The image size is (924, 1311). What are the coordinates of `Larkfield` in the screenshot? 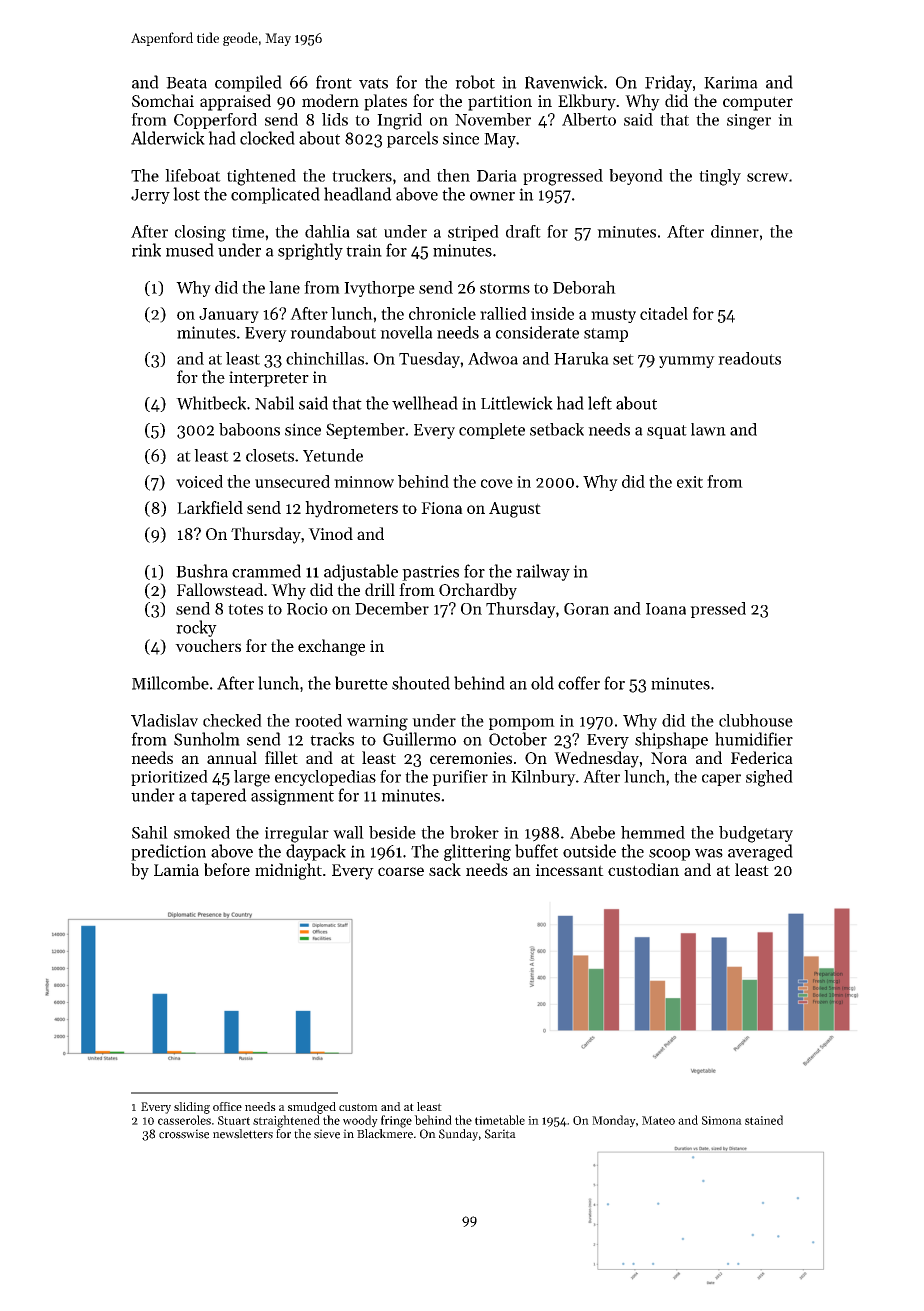 It's located at (210, 507).
